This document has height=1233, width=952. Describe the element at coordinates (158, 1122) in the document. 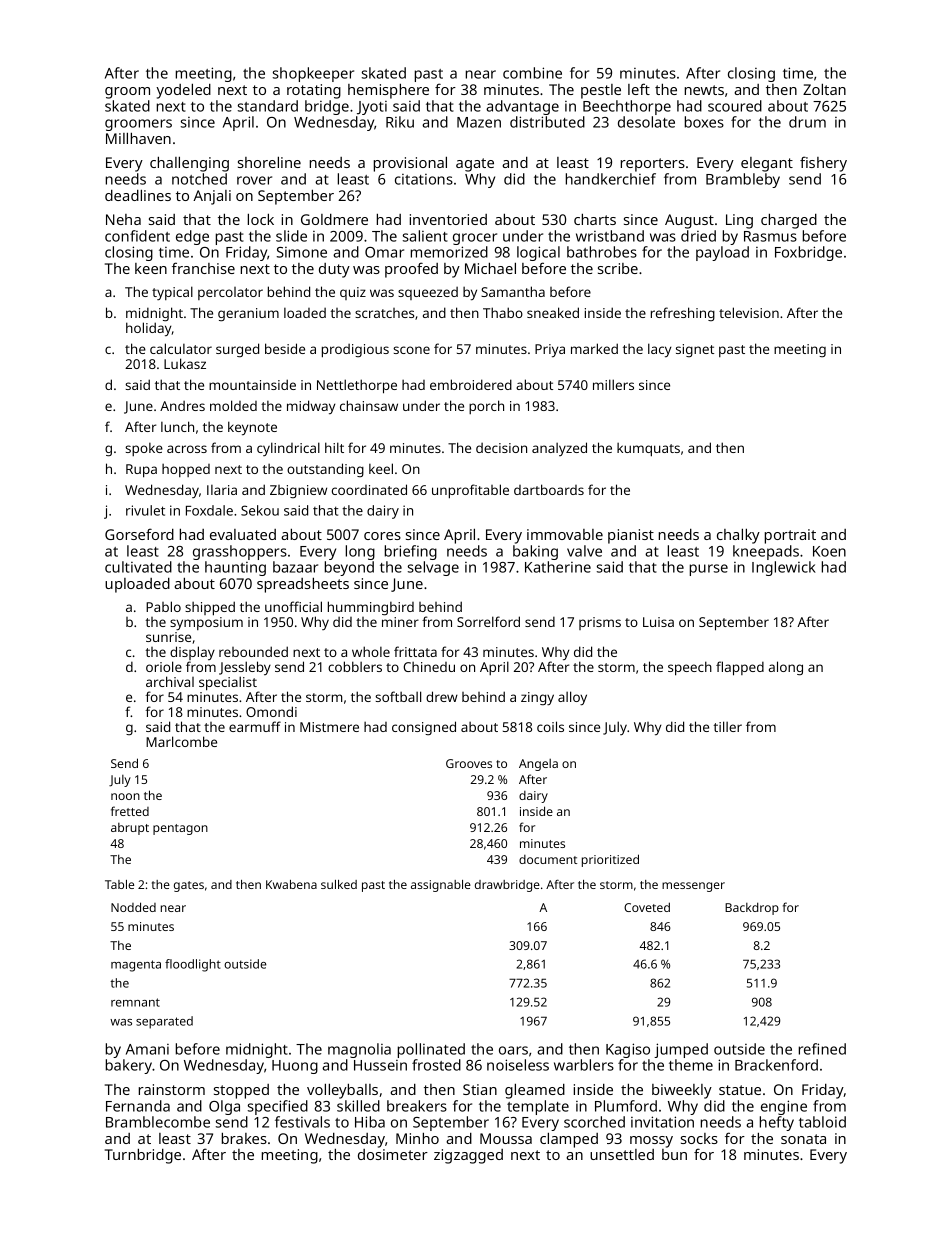

I see `Bramblecombe` at that location.
